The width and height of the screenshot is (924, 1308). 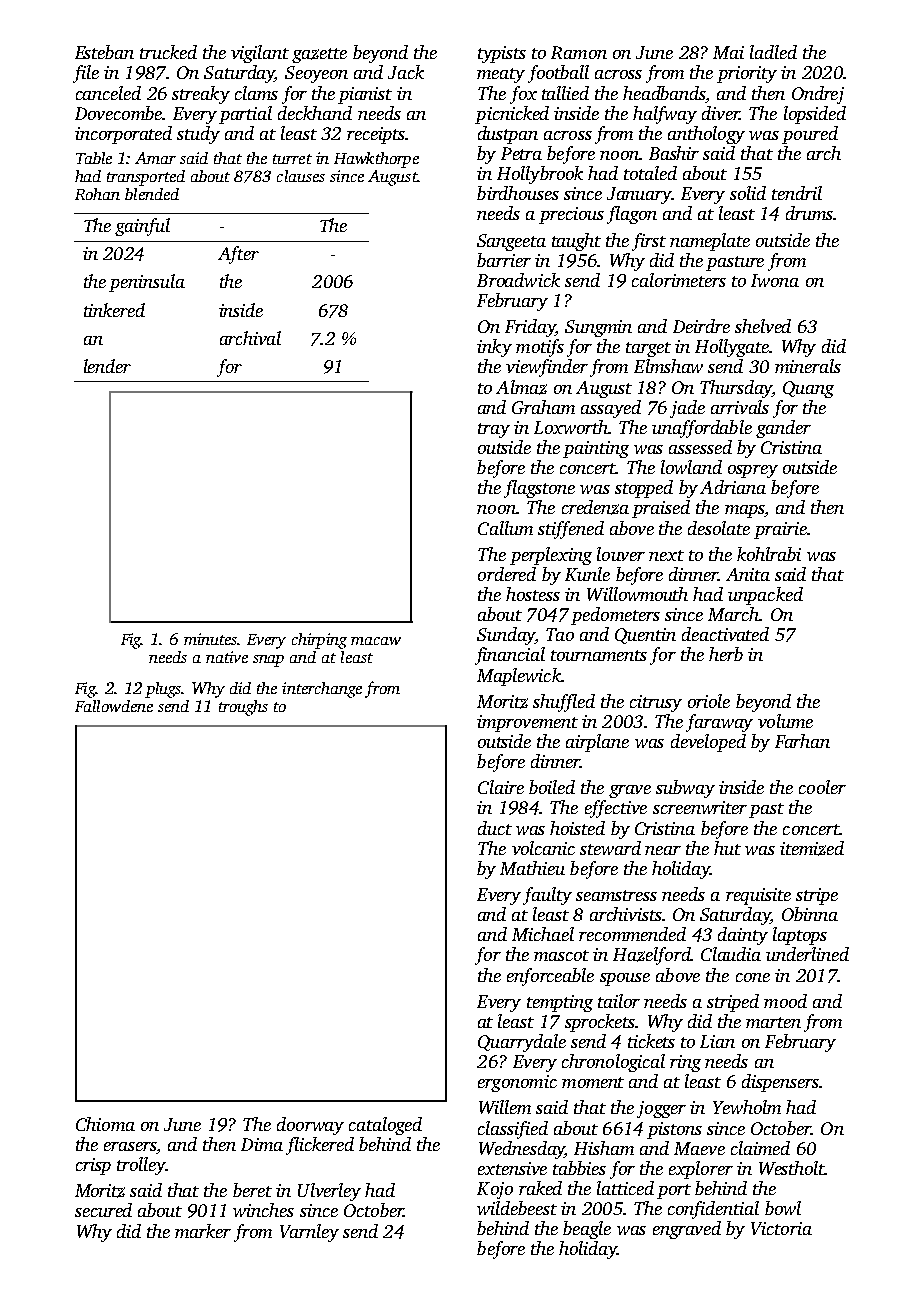 What do you see at coordinates (243, 708) in the screenshot?
I see `troughs` at bounding box center [243, 708].
